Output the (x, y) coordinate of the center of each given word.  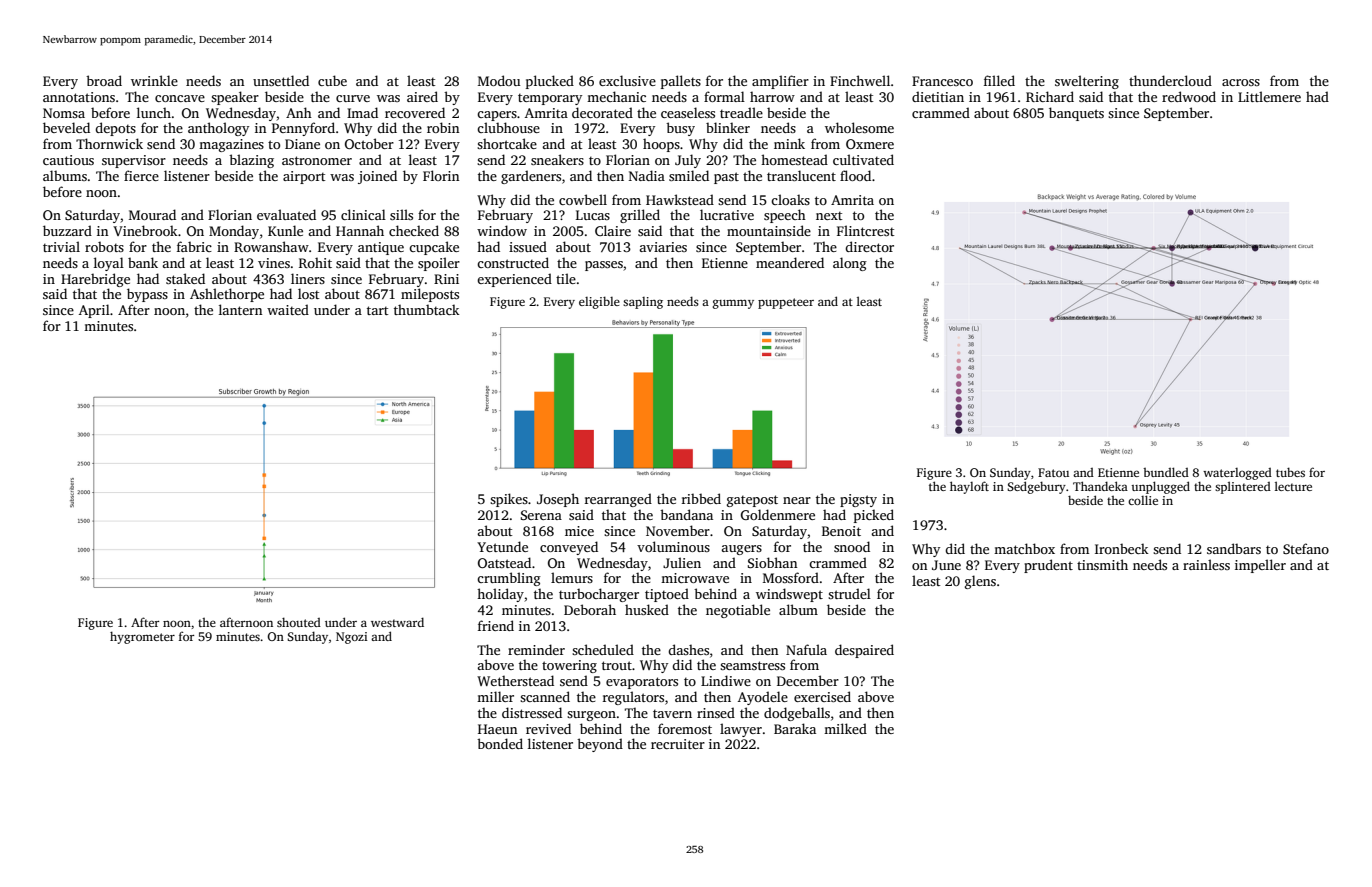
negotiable (738, 611)
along (850, 264)
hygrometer (142, 637)
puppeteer (786, 303)
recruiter (678, 744)
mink (789, 143)
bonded (500, 743)
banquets (1076, 114)
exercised (822, 696)
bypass (147, 295)
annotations (79, 97)
